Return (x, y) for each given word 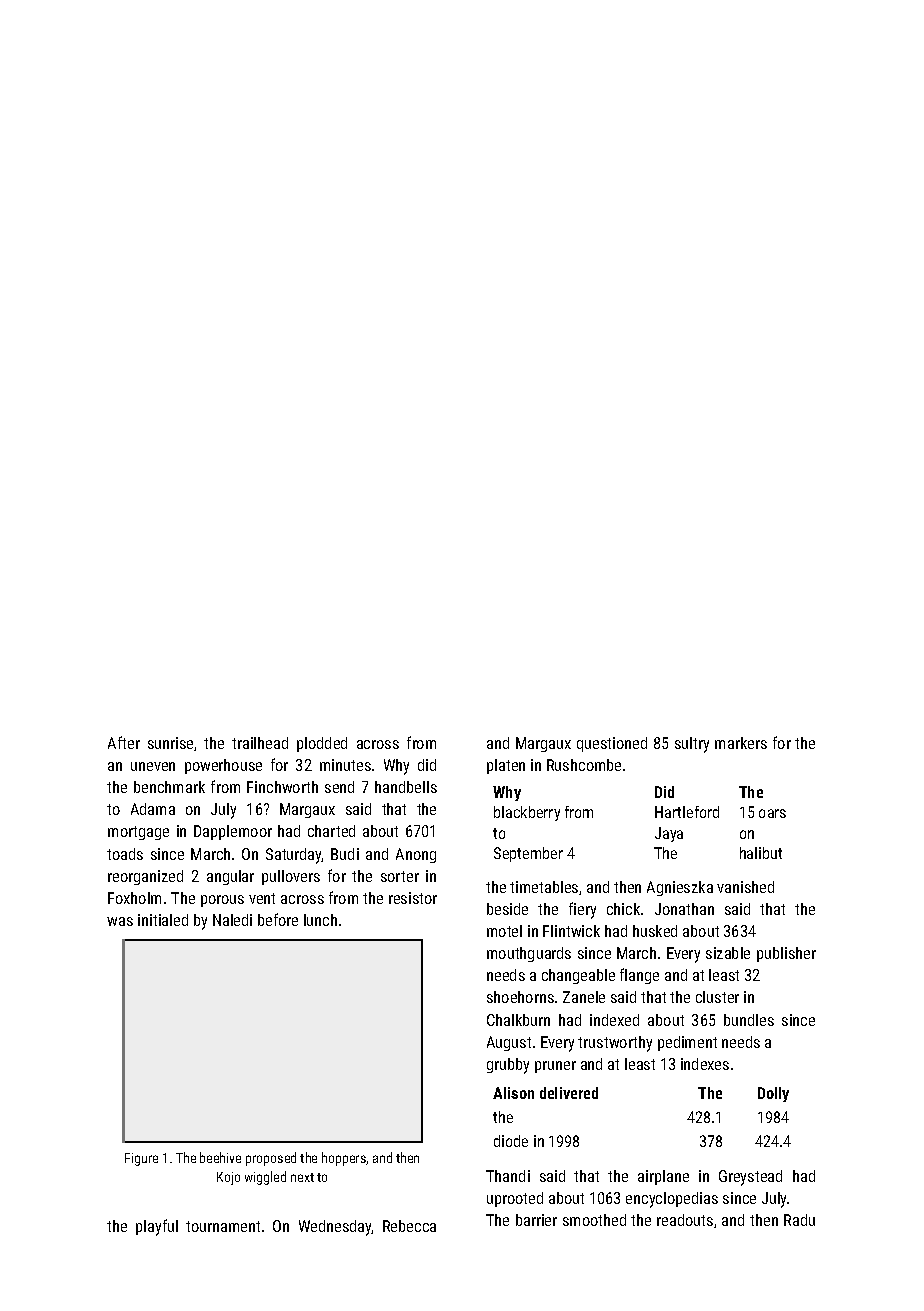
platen (506, 766)
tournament (223, 1226)
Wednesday (335, 1228)
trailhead (260, 743)
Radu (799, 1220)
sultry (692, 745)
